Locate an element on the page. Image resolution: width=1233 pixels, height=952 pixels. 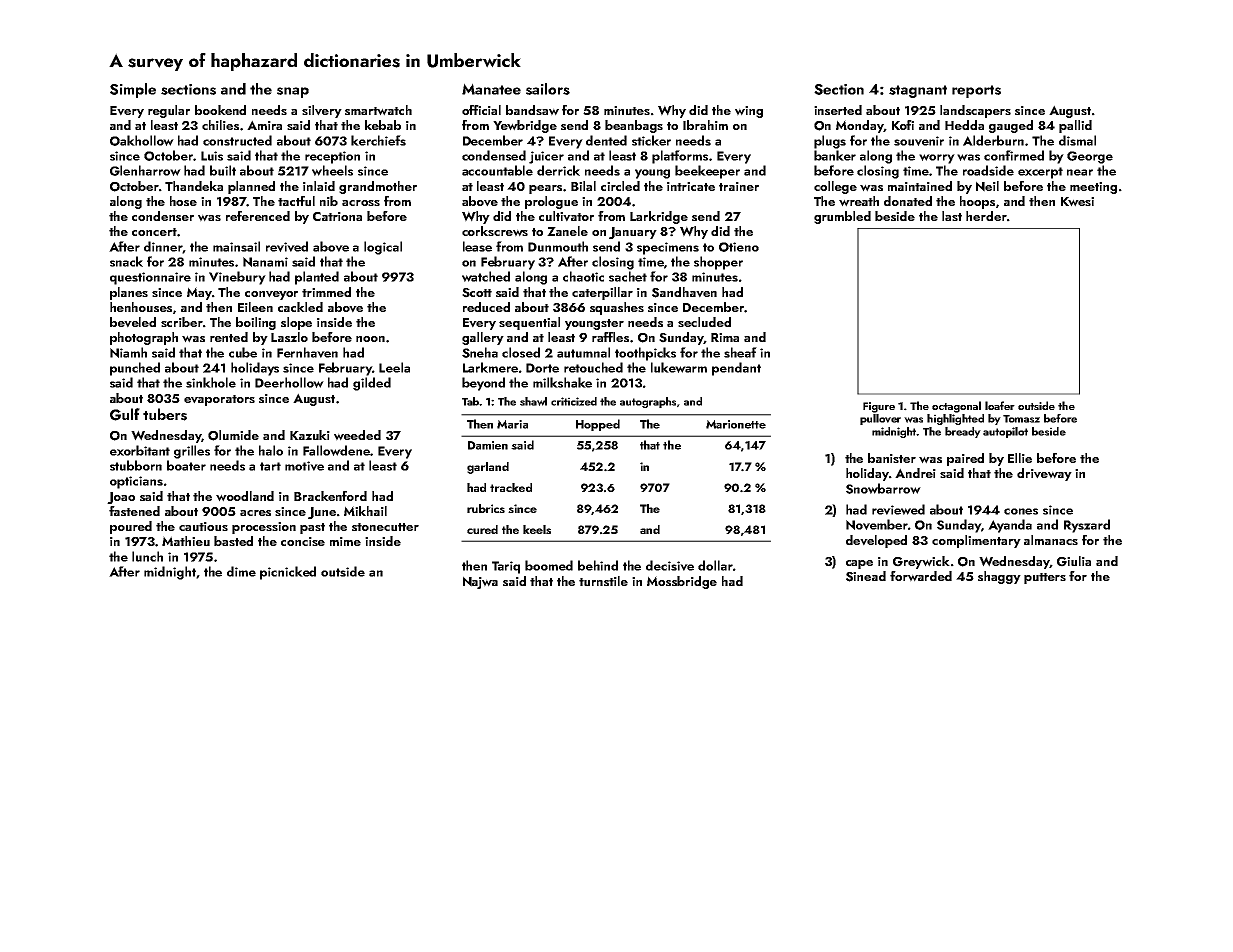
snack is located at coordinates (126, 261).
